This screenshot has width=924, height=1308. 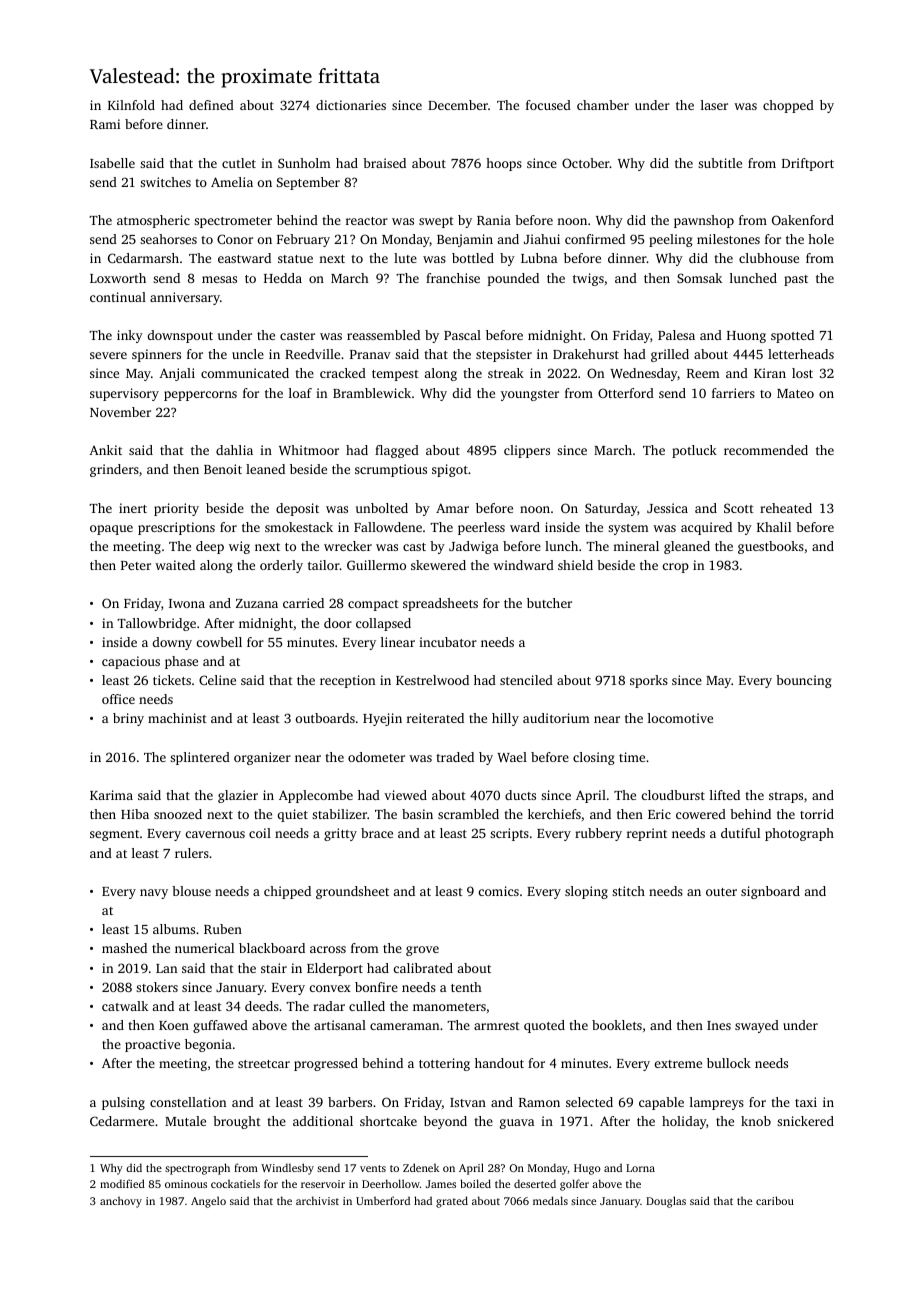 What do you see at coordinates (438, 565) in the screenshot?
I see `skewered` at bounding box center [438, 565].
